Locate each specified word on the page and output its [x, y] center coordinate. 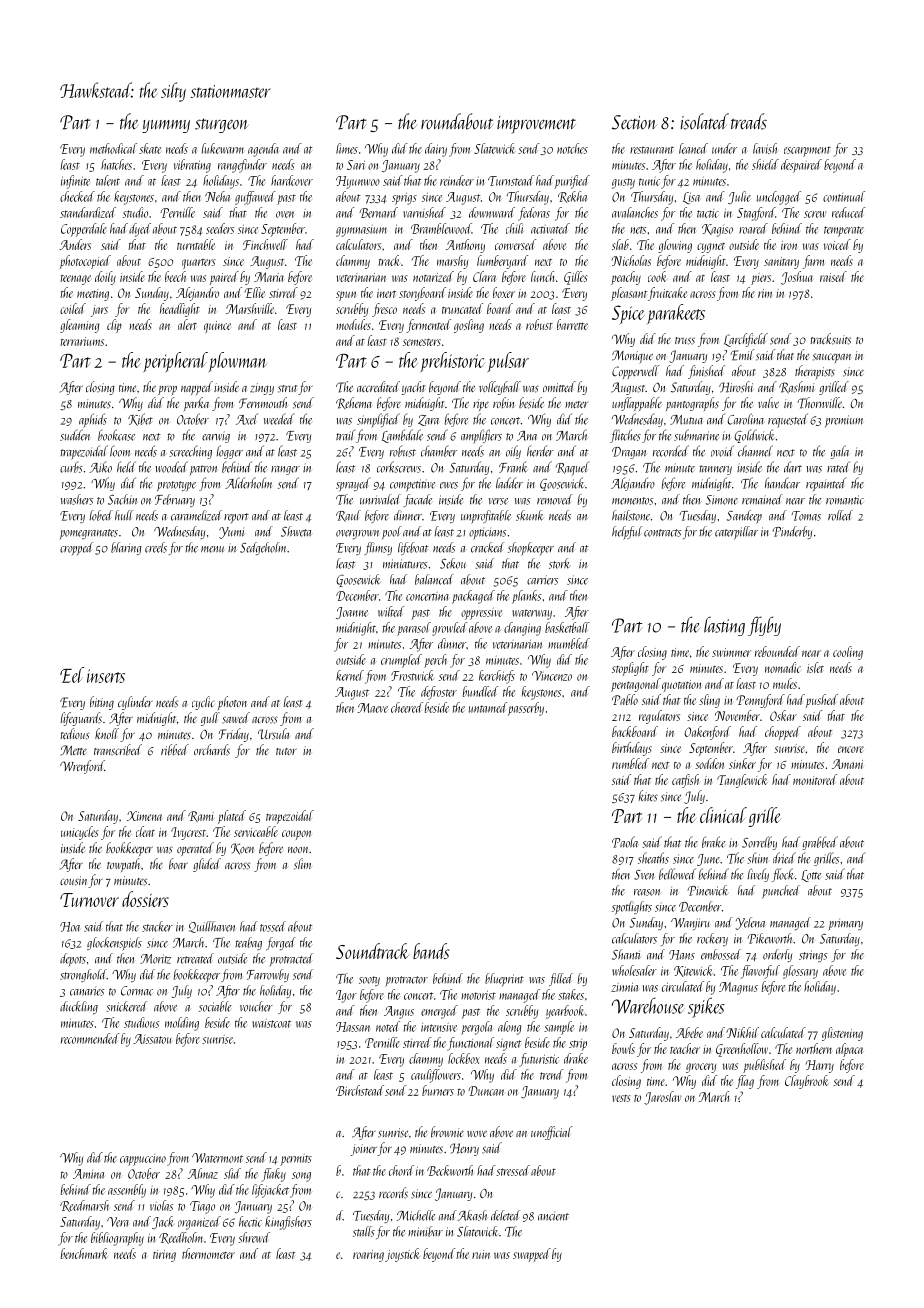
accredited [378, 387]
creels [156, 547]
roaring [368, 1256]
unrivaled [380, 499]
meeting [93, 295]
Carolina [745, 419]
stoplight [630, 669]
